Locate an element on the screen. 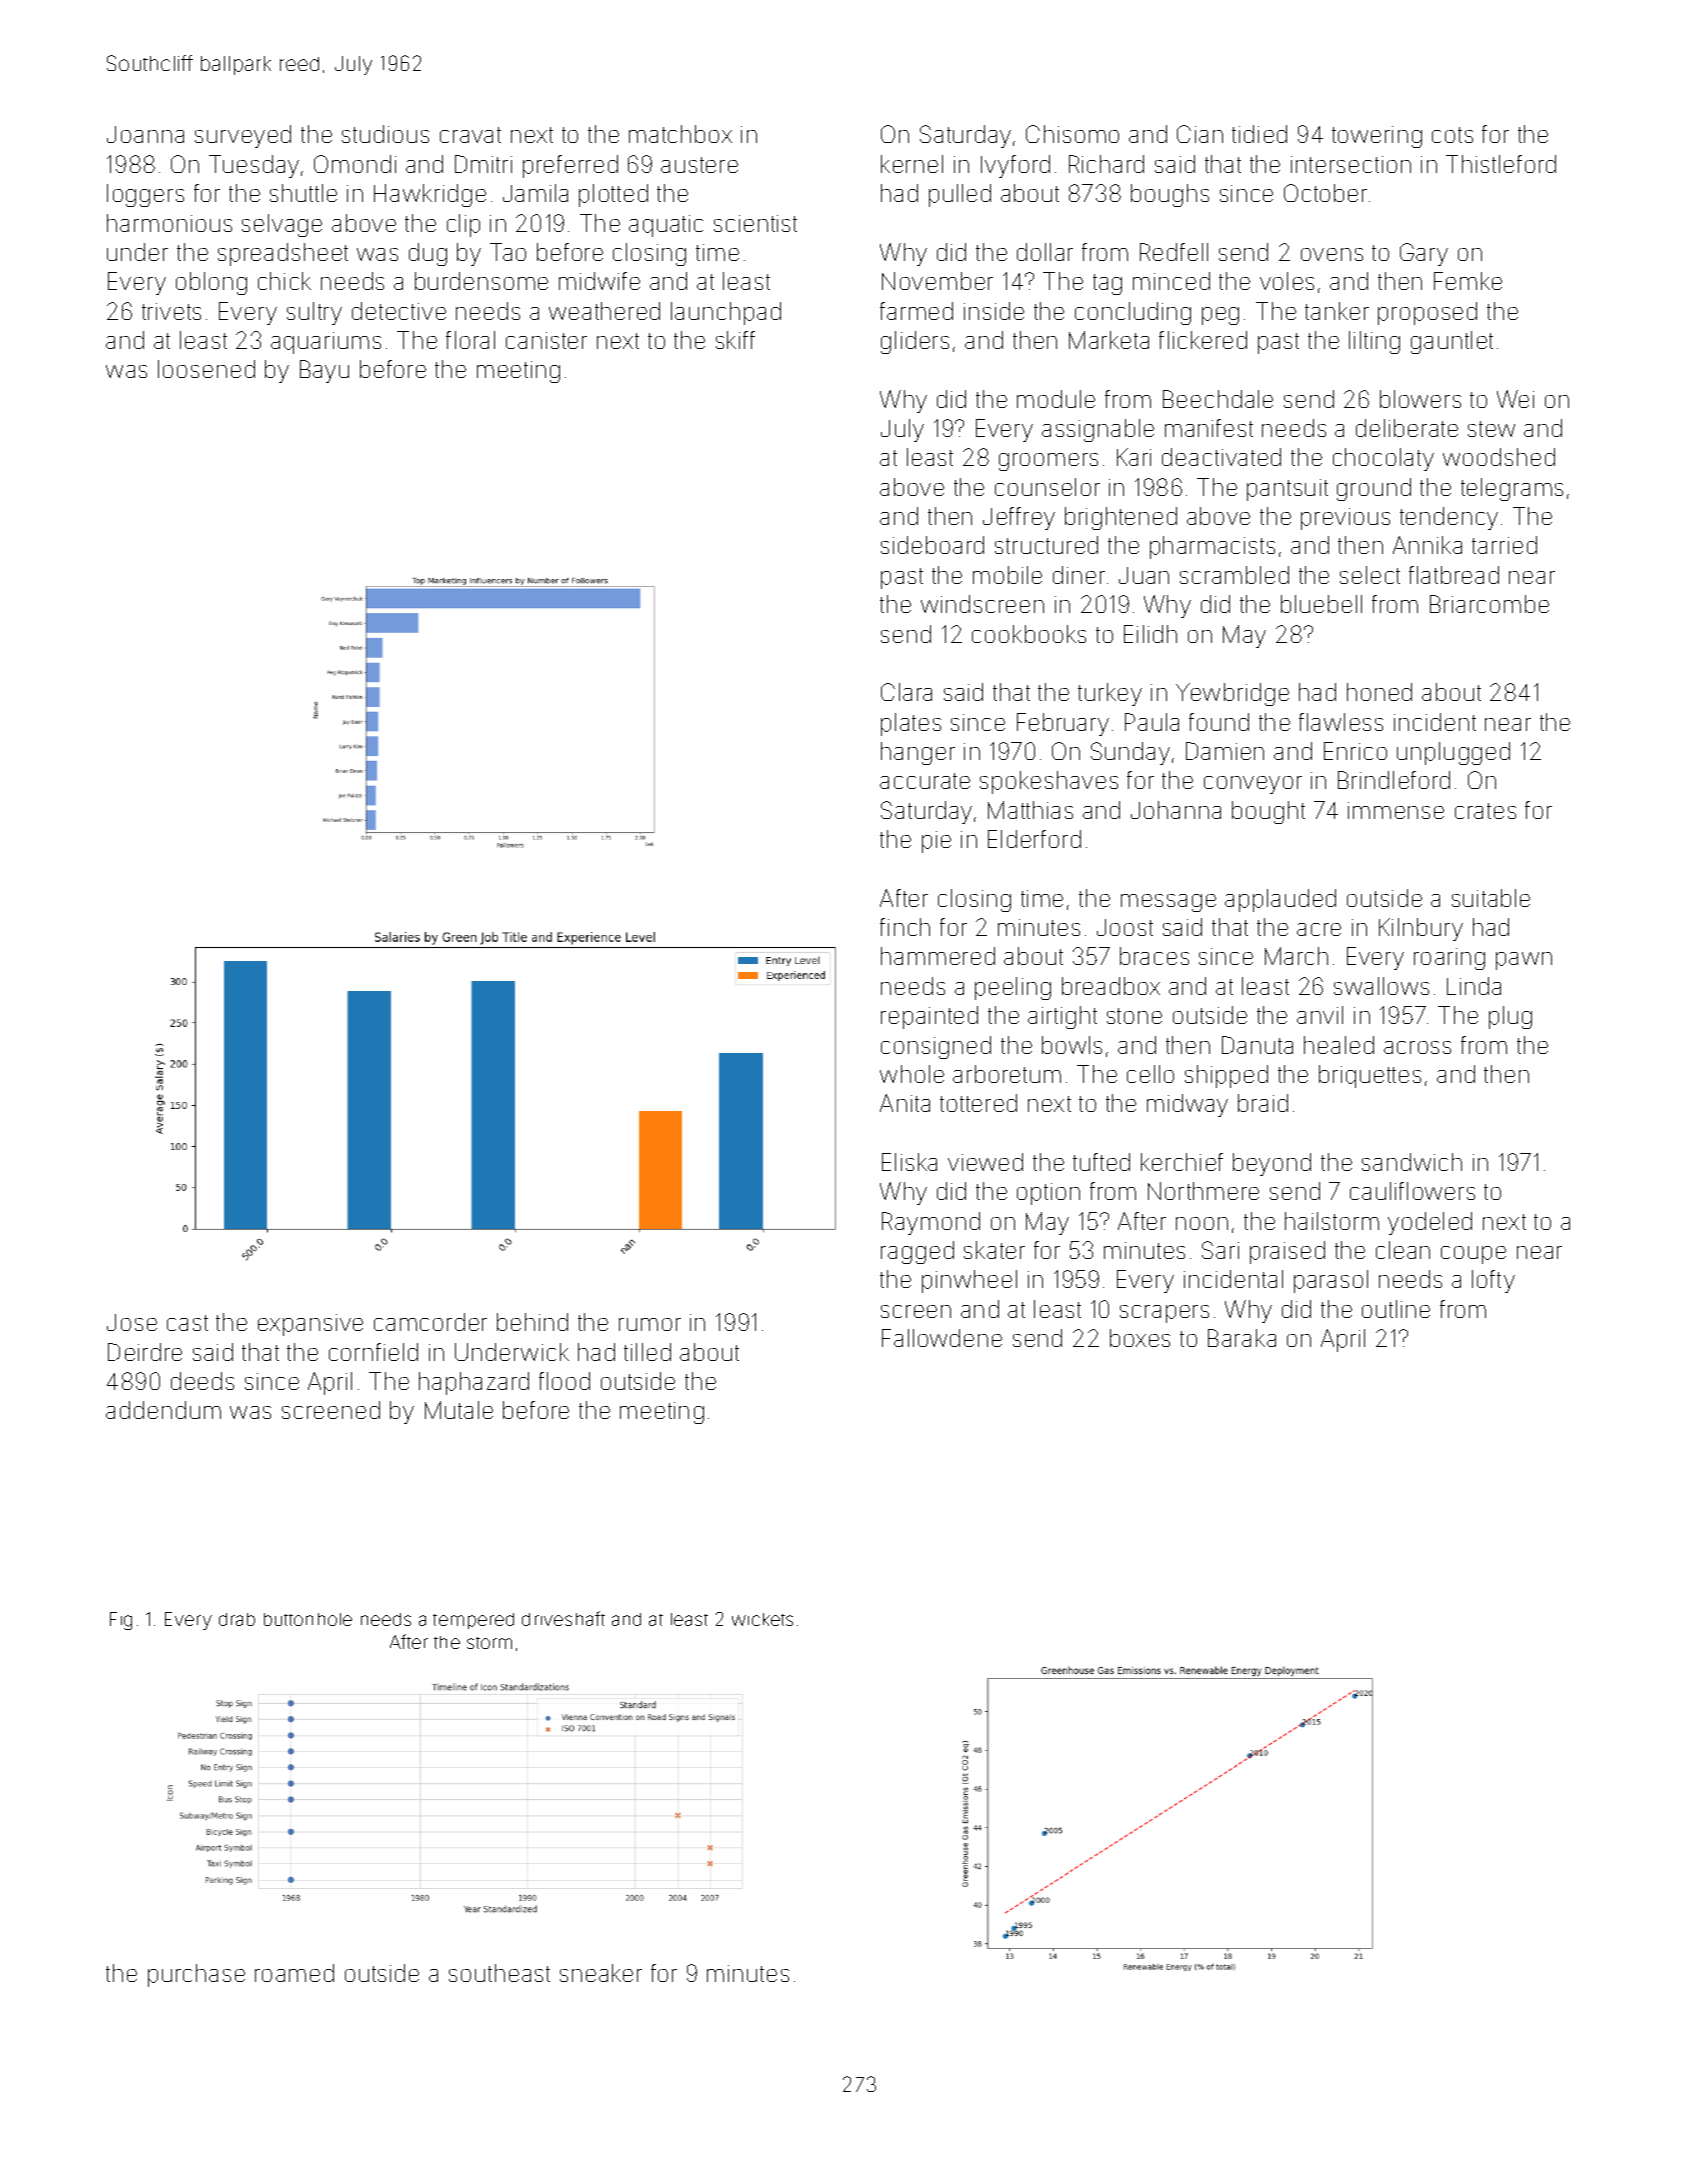 The image size is (1683, 2178). harmonious is located at coordinates (169, 223).
